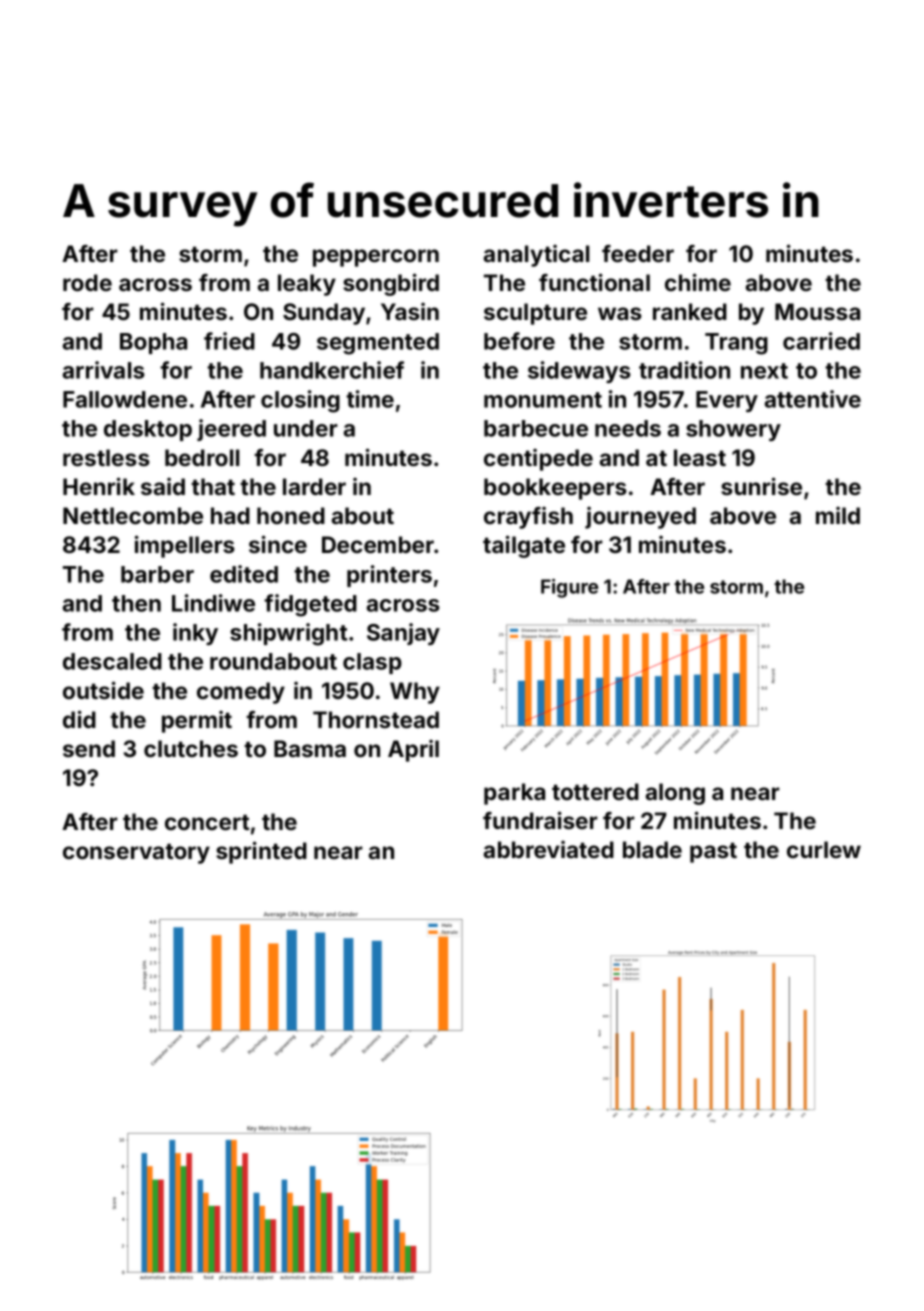  What do you see at coordinates (514, 794) in the document?
I see `parka` at bounding box center [514, 794].
